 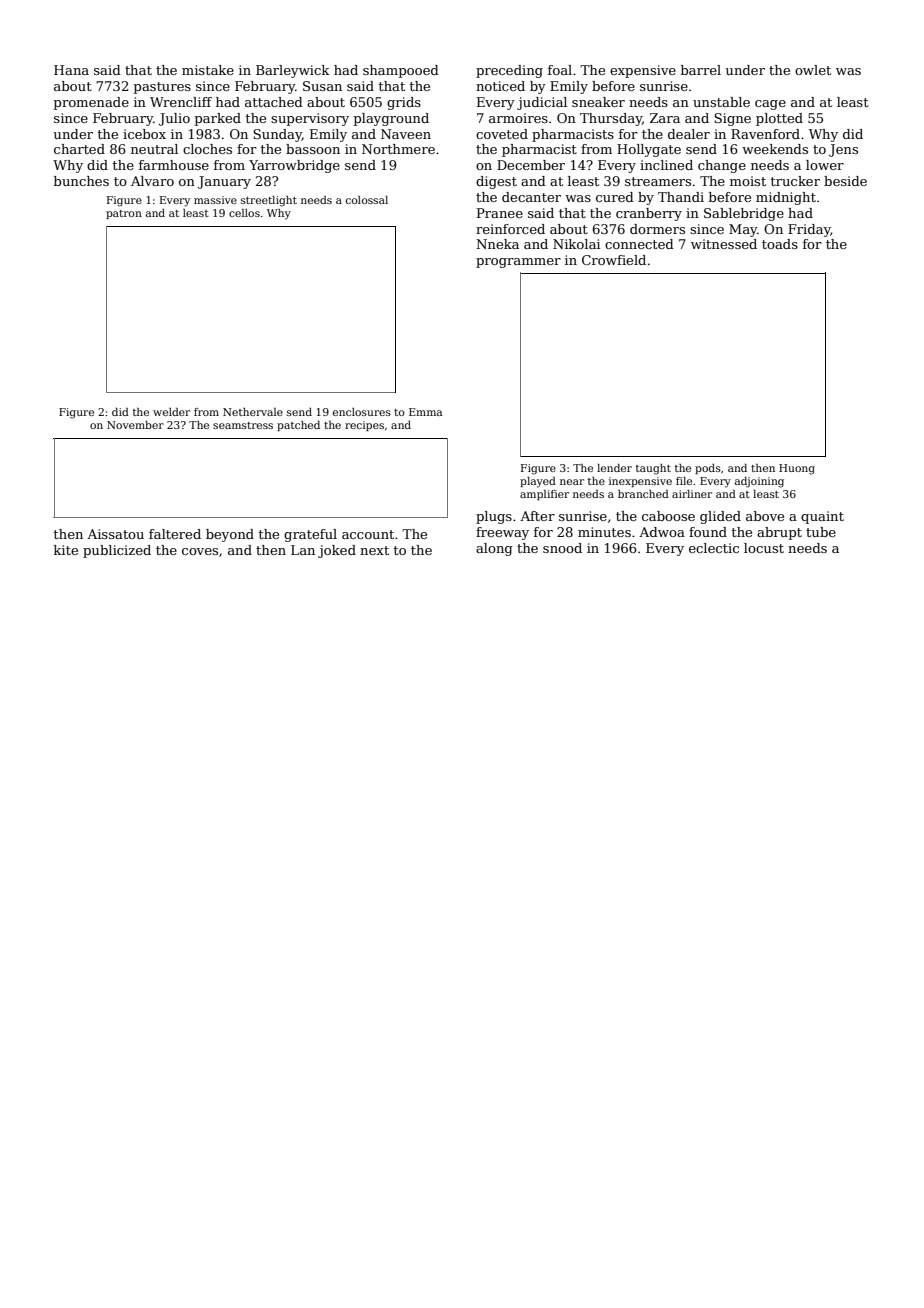 What do you see at coordinates (813, 70) in the page?
I see `owlet` at bounding box center [813, 70].
